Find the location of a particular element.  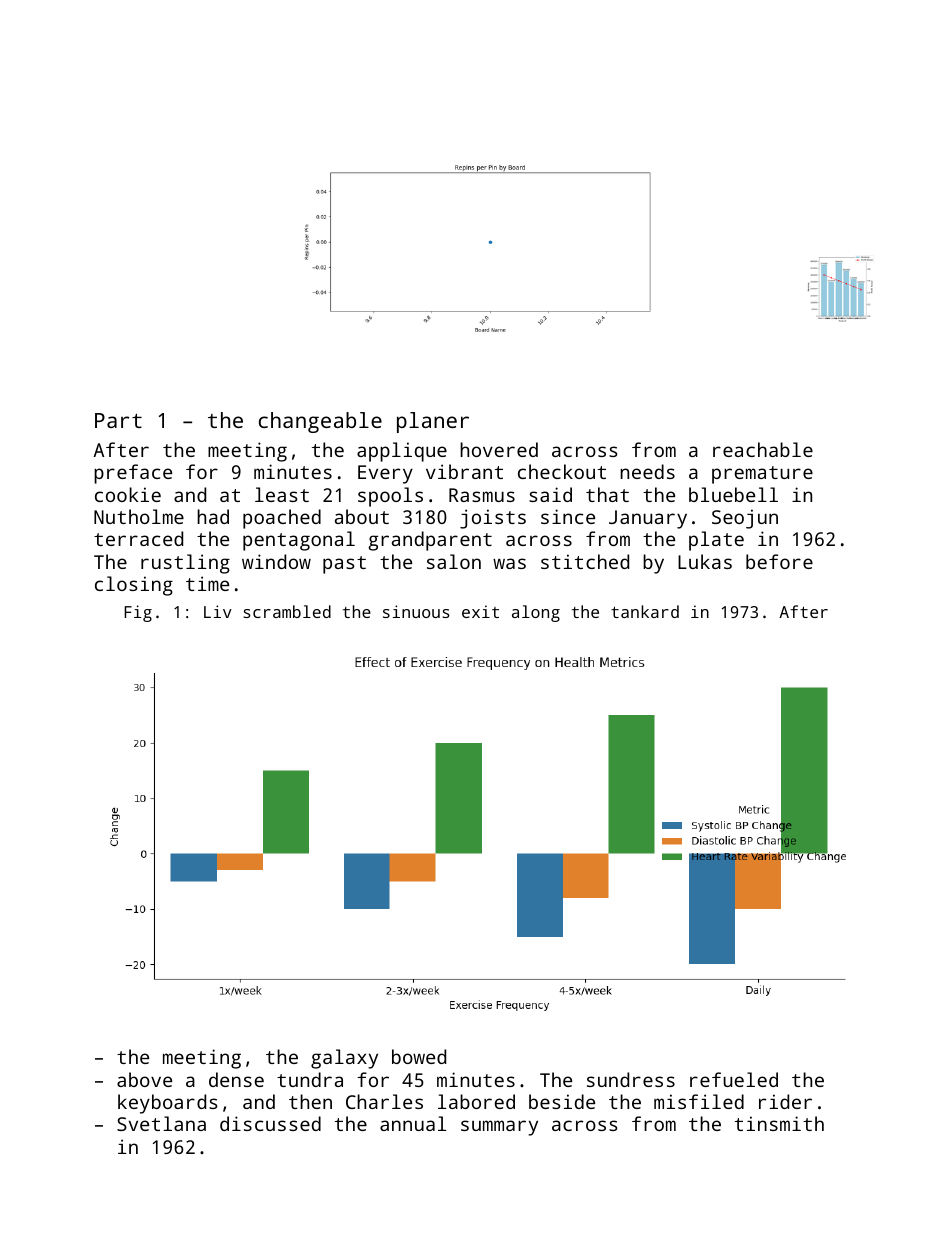

tankard is located at coordinates (645, 611).
